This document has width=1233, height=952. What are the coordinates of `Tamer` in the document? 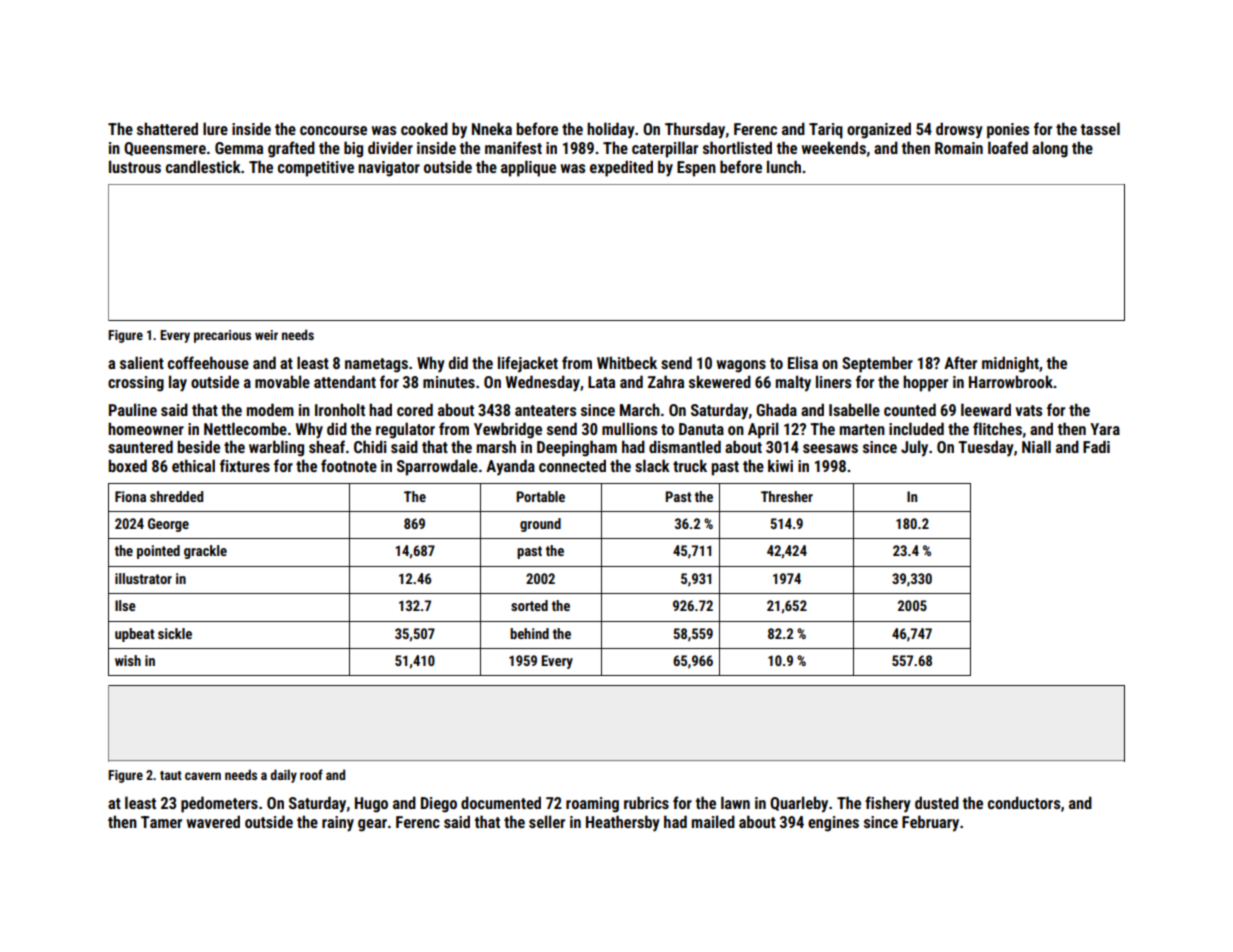 It's located at (161, 822).
